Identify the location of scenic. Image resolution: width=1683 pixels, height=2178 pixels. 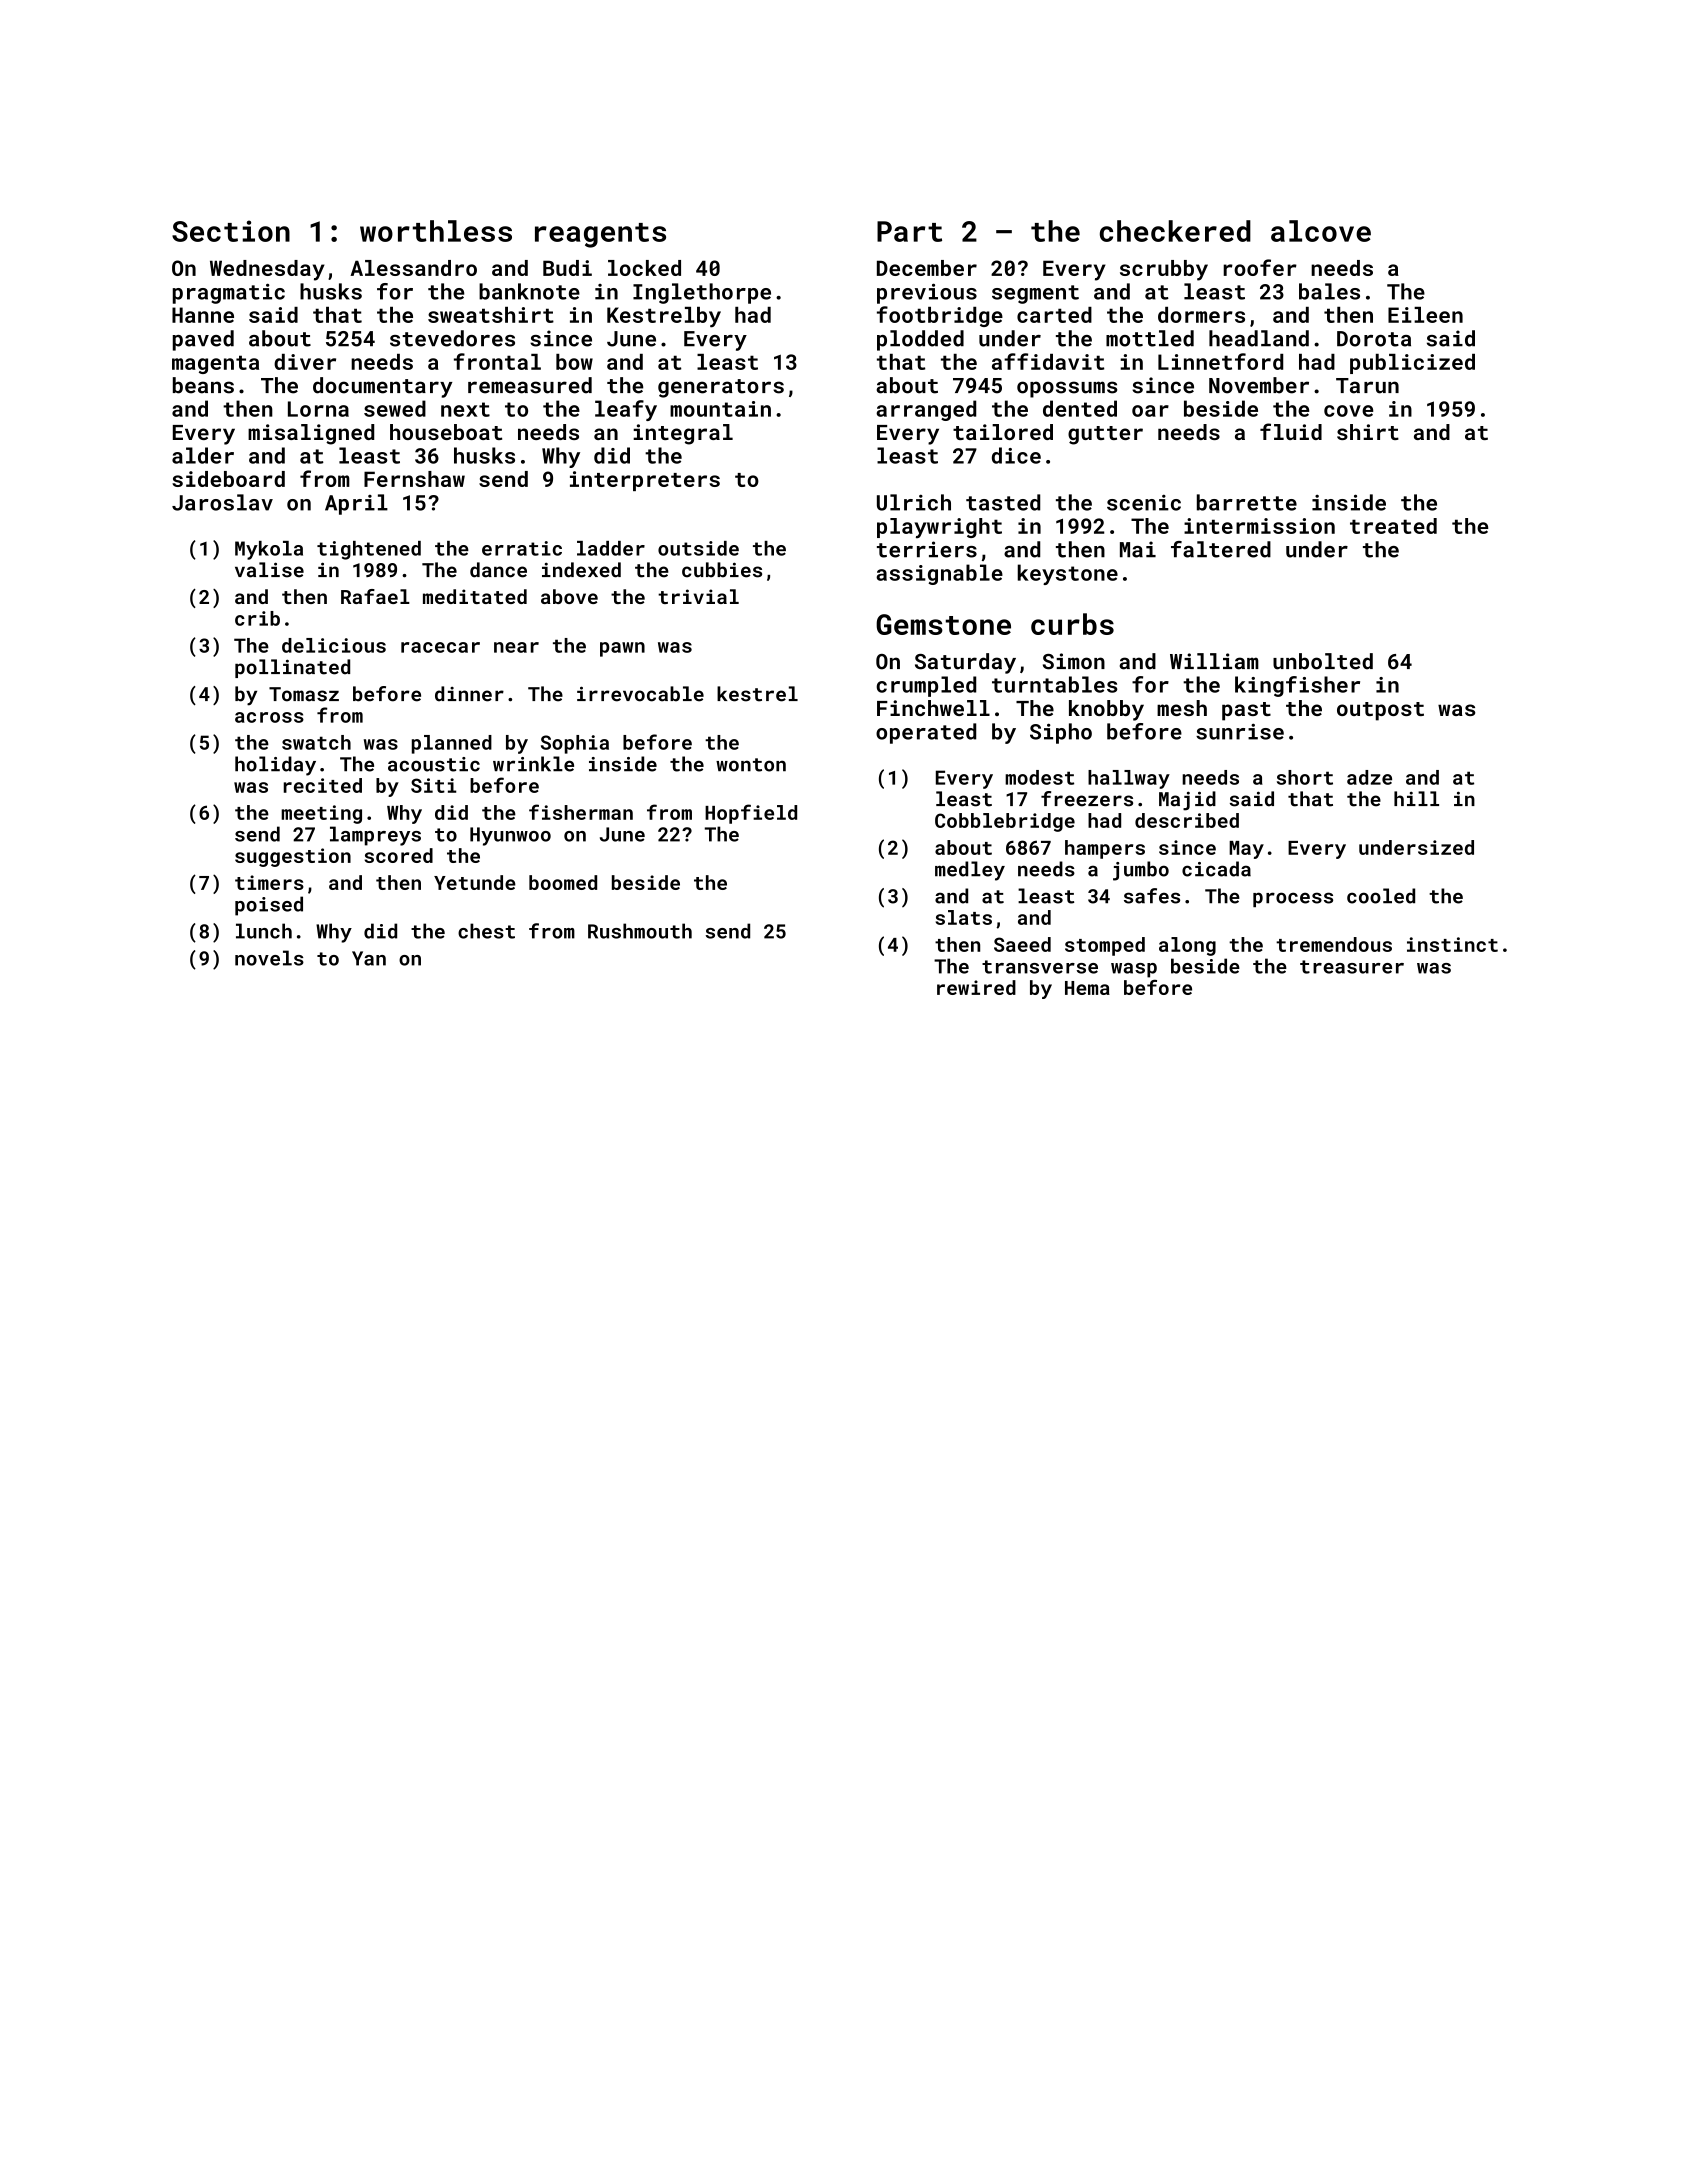
(1144, 503).
